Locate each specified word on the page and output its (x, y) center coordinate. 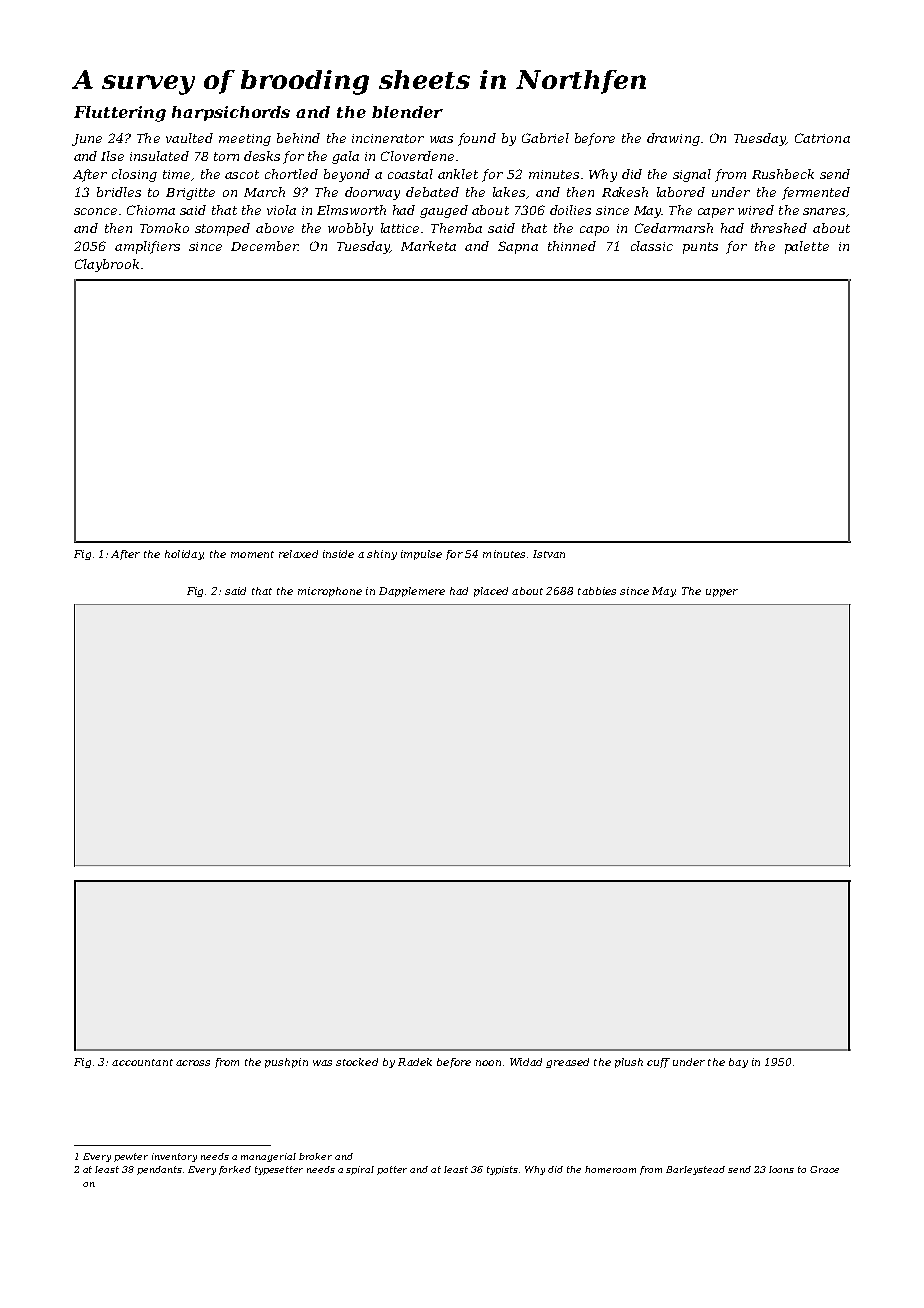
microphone (330, 592)
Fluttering (120, 114)
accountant (142, 1062)
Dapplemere (412, 592)
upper (722, 593)
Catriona (822, 138)
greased (567, 1063)
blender (407, 112)
